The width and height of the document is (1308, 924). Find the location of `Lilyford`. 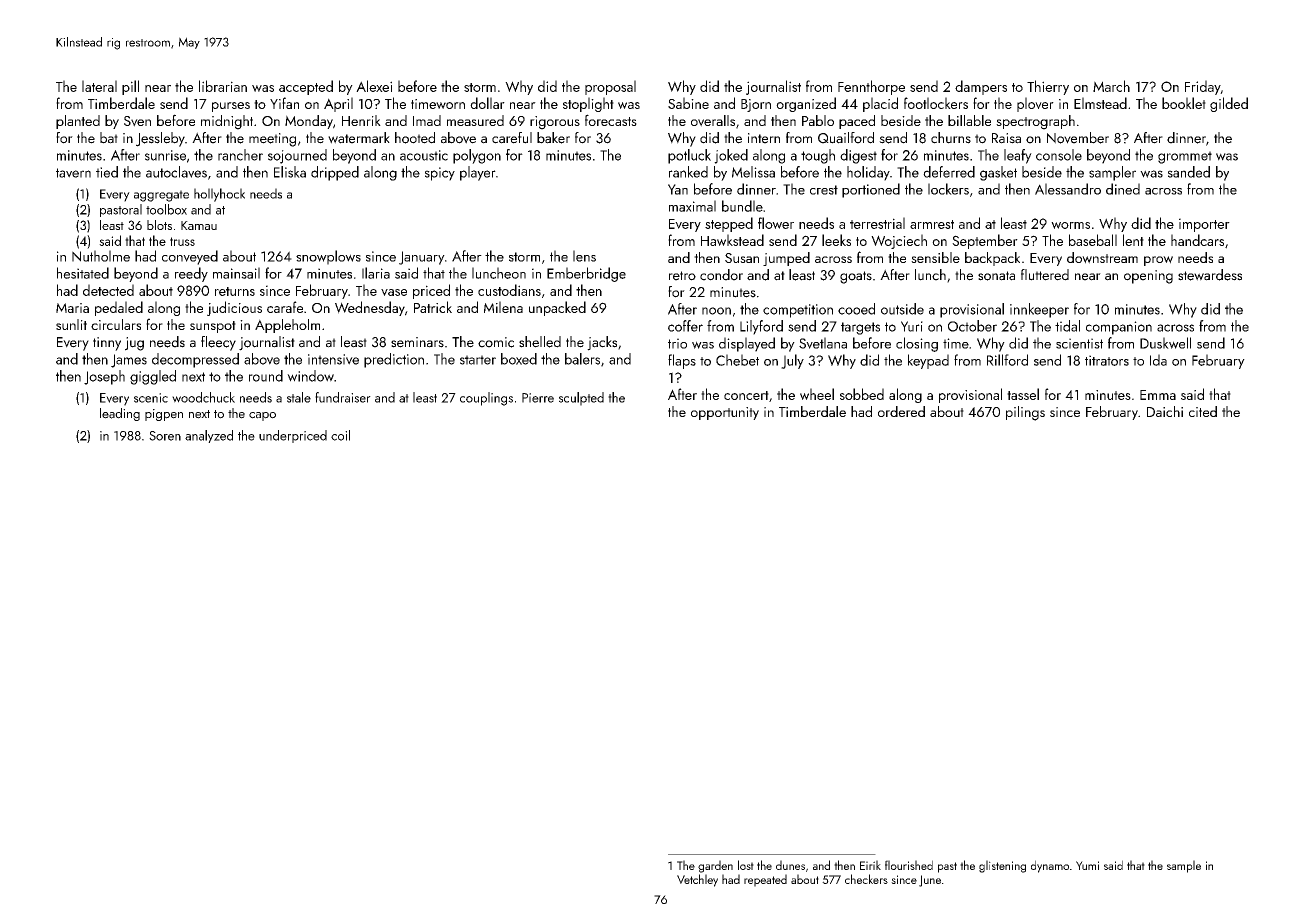

Lilyford is located at coordinates (761, 327).
